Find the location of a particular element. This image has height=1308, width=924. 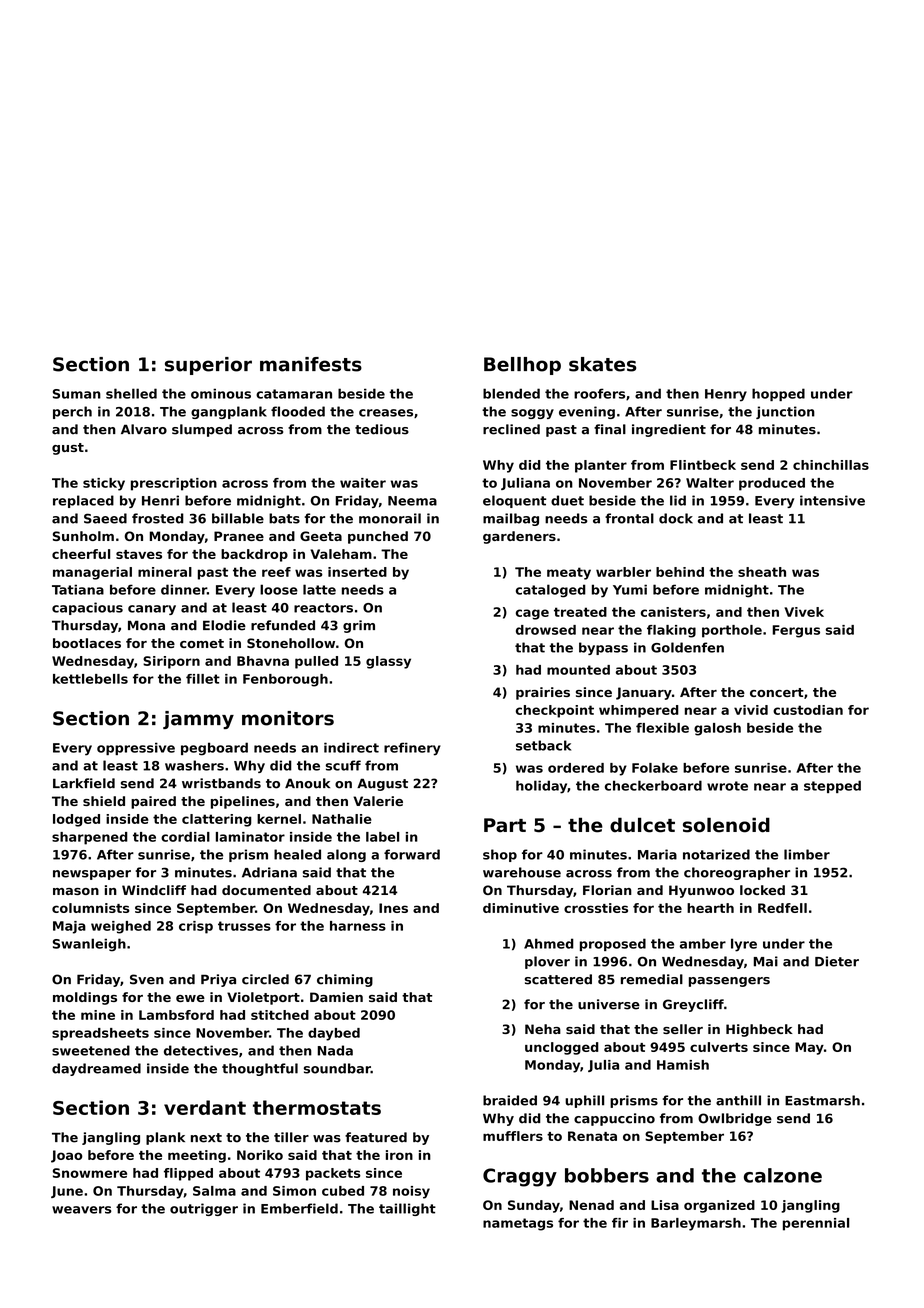

superior is located at coordinates (208, 366).
